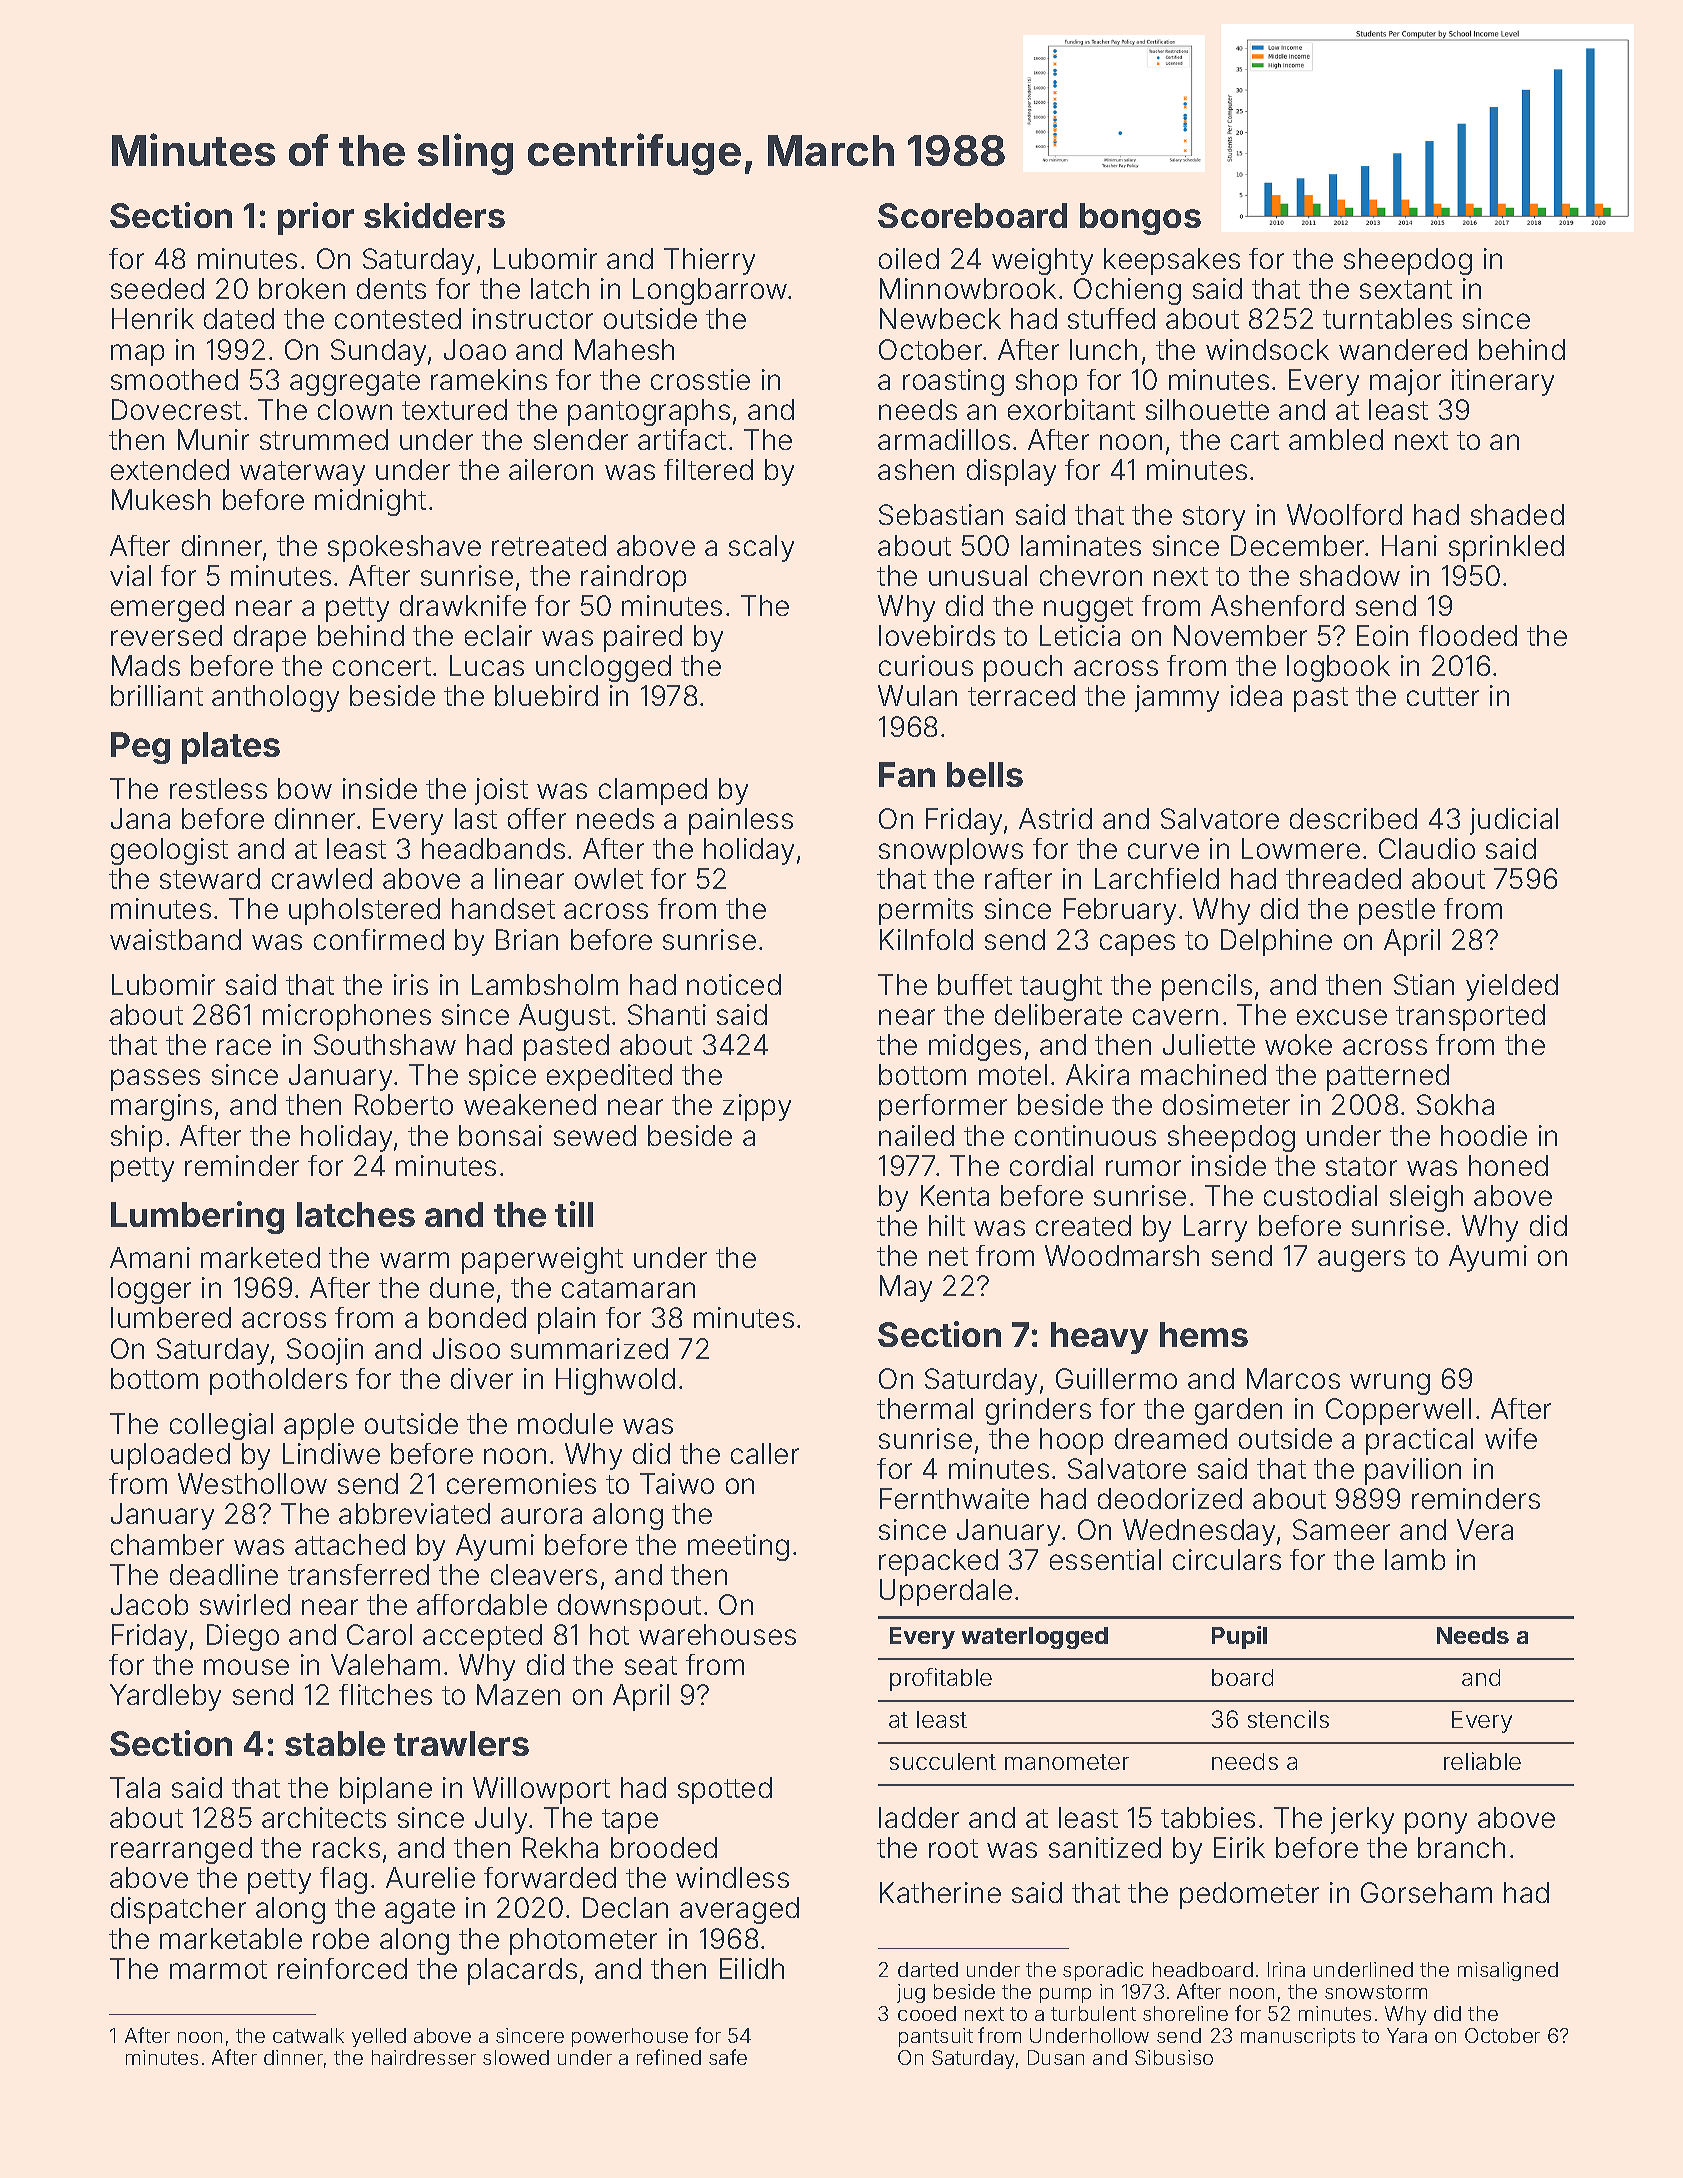 Image resolution: width=1683 pixels, height=2178 pixels. Describe the element at coordinates (316, 218) in the screenshot. I see `prior` at that location.
